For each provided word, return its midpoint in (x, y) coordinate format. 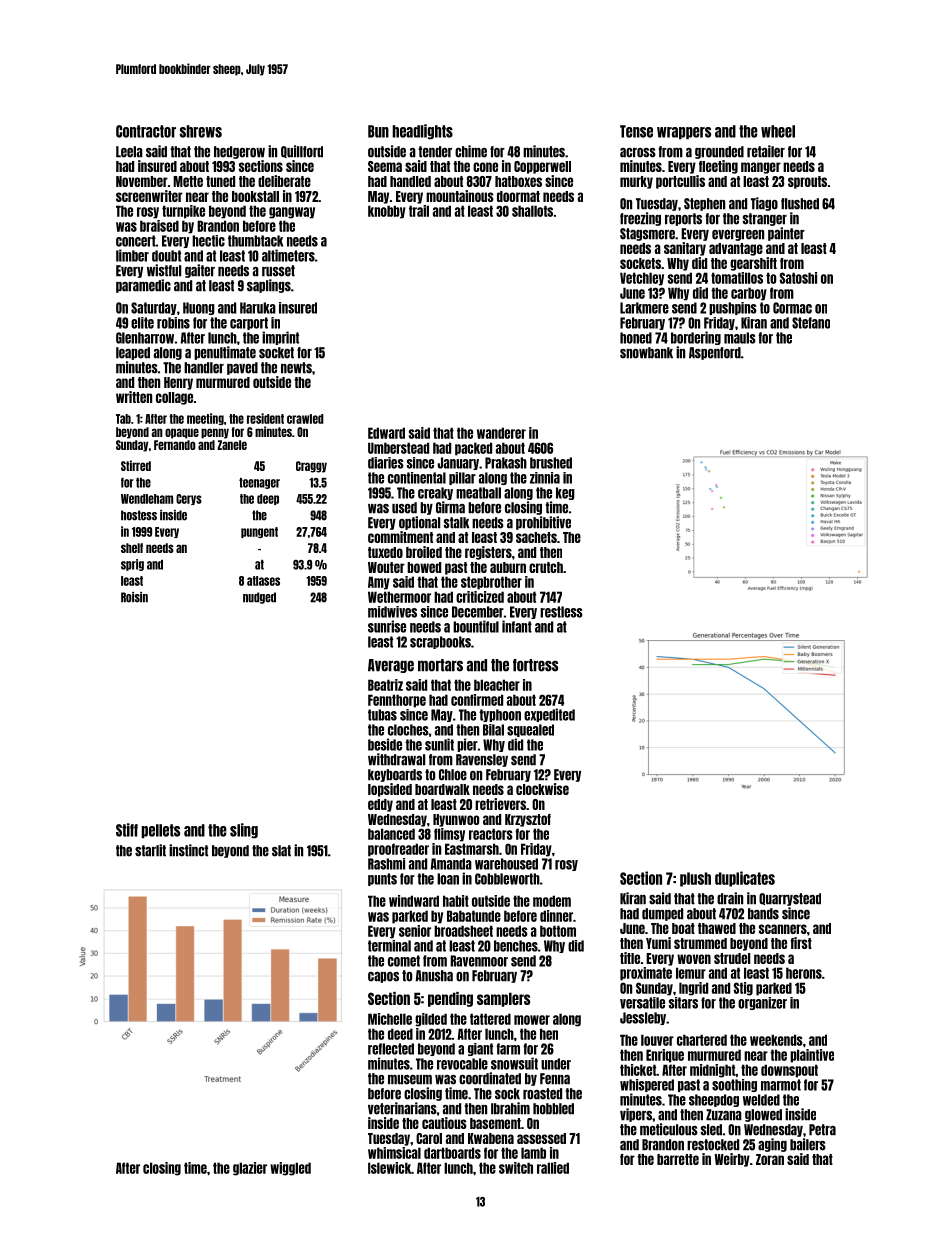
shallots (532, 211)
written (134, 397)
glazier (250, 1169)
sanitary (685, 249)
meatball (478, 493)
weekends (776, 1040)
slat (281, 851)
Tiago (764, 204)
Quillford (302, 151)
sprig (132, 565)
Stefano (811, 323)
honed (636, 338)
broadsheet (463, 931)
